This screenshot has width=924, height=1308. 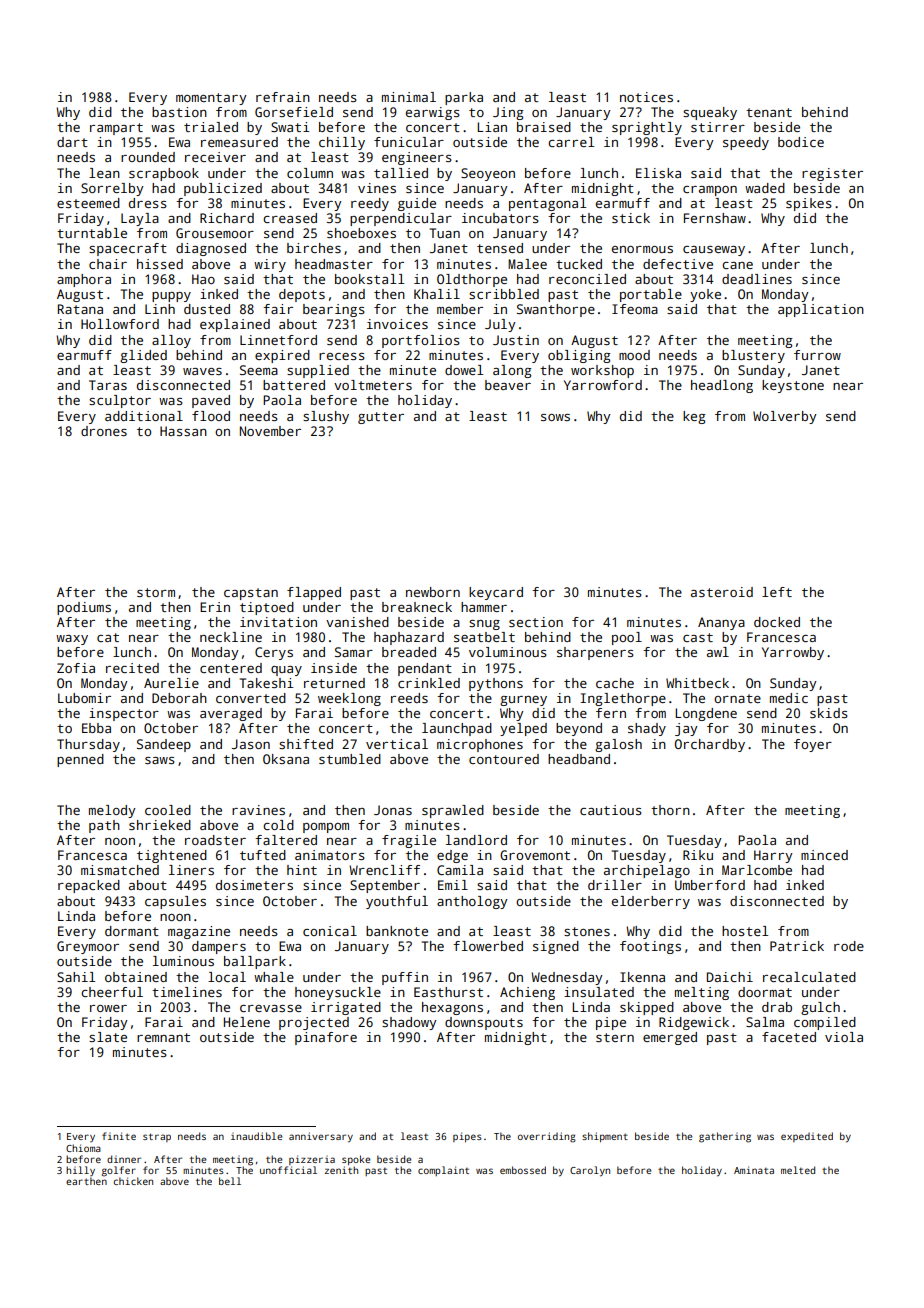 What do you see at coordinates (255, 962) in the screenshot?
I see `ballpark` at bounding box center [255, 962].
